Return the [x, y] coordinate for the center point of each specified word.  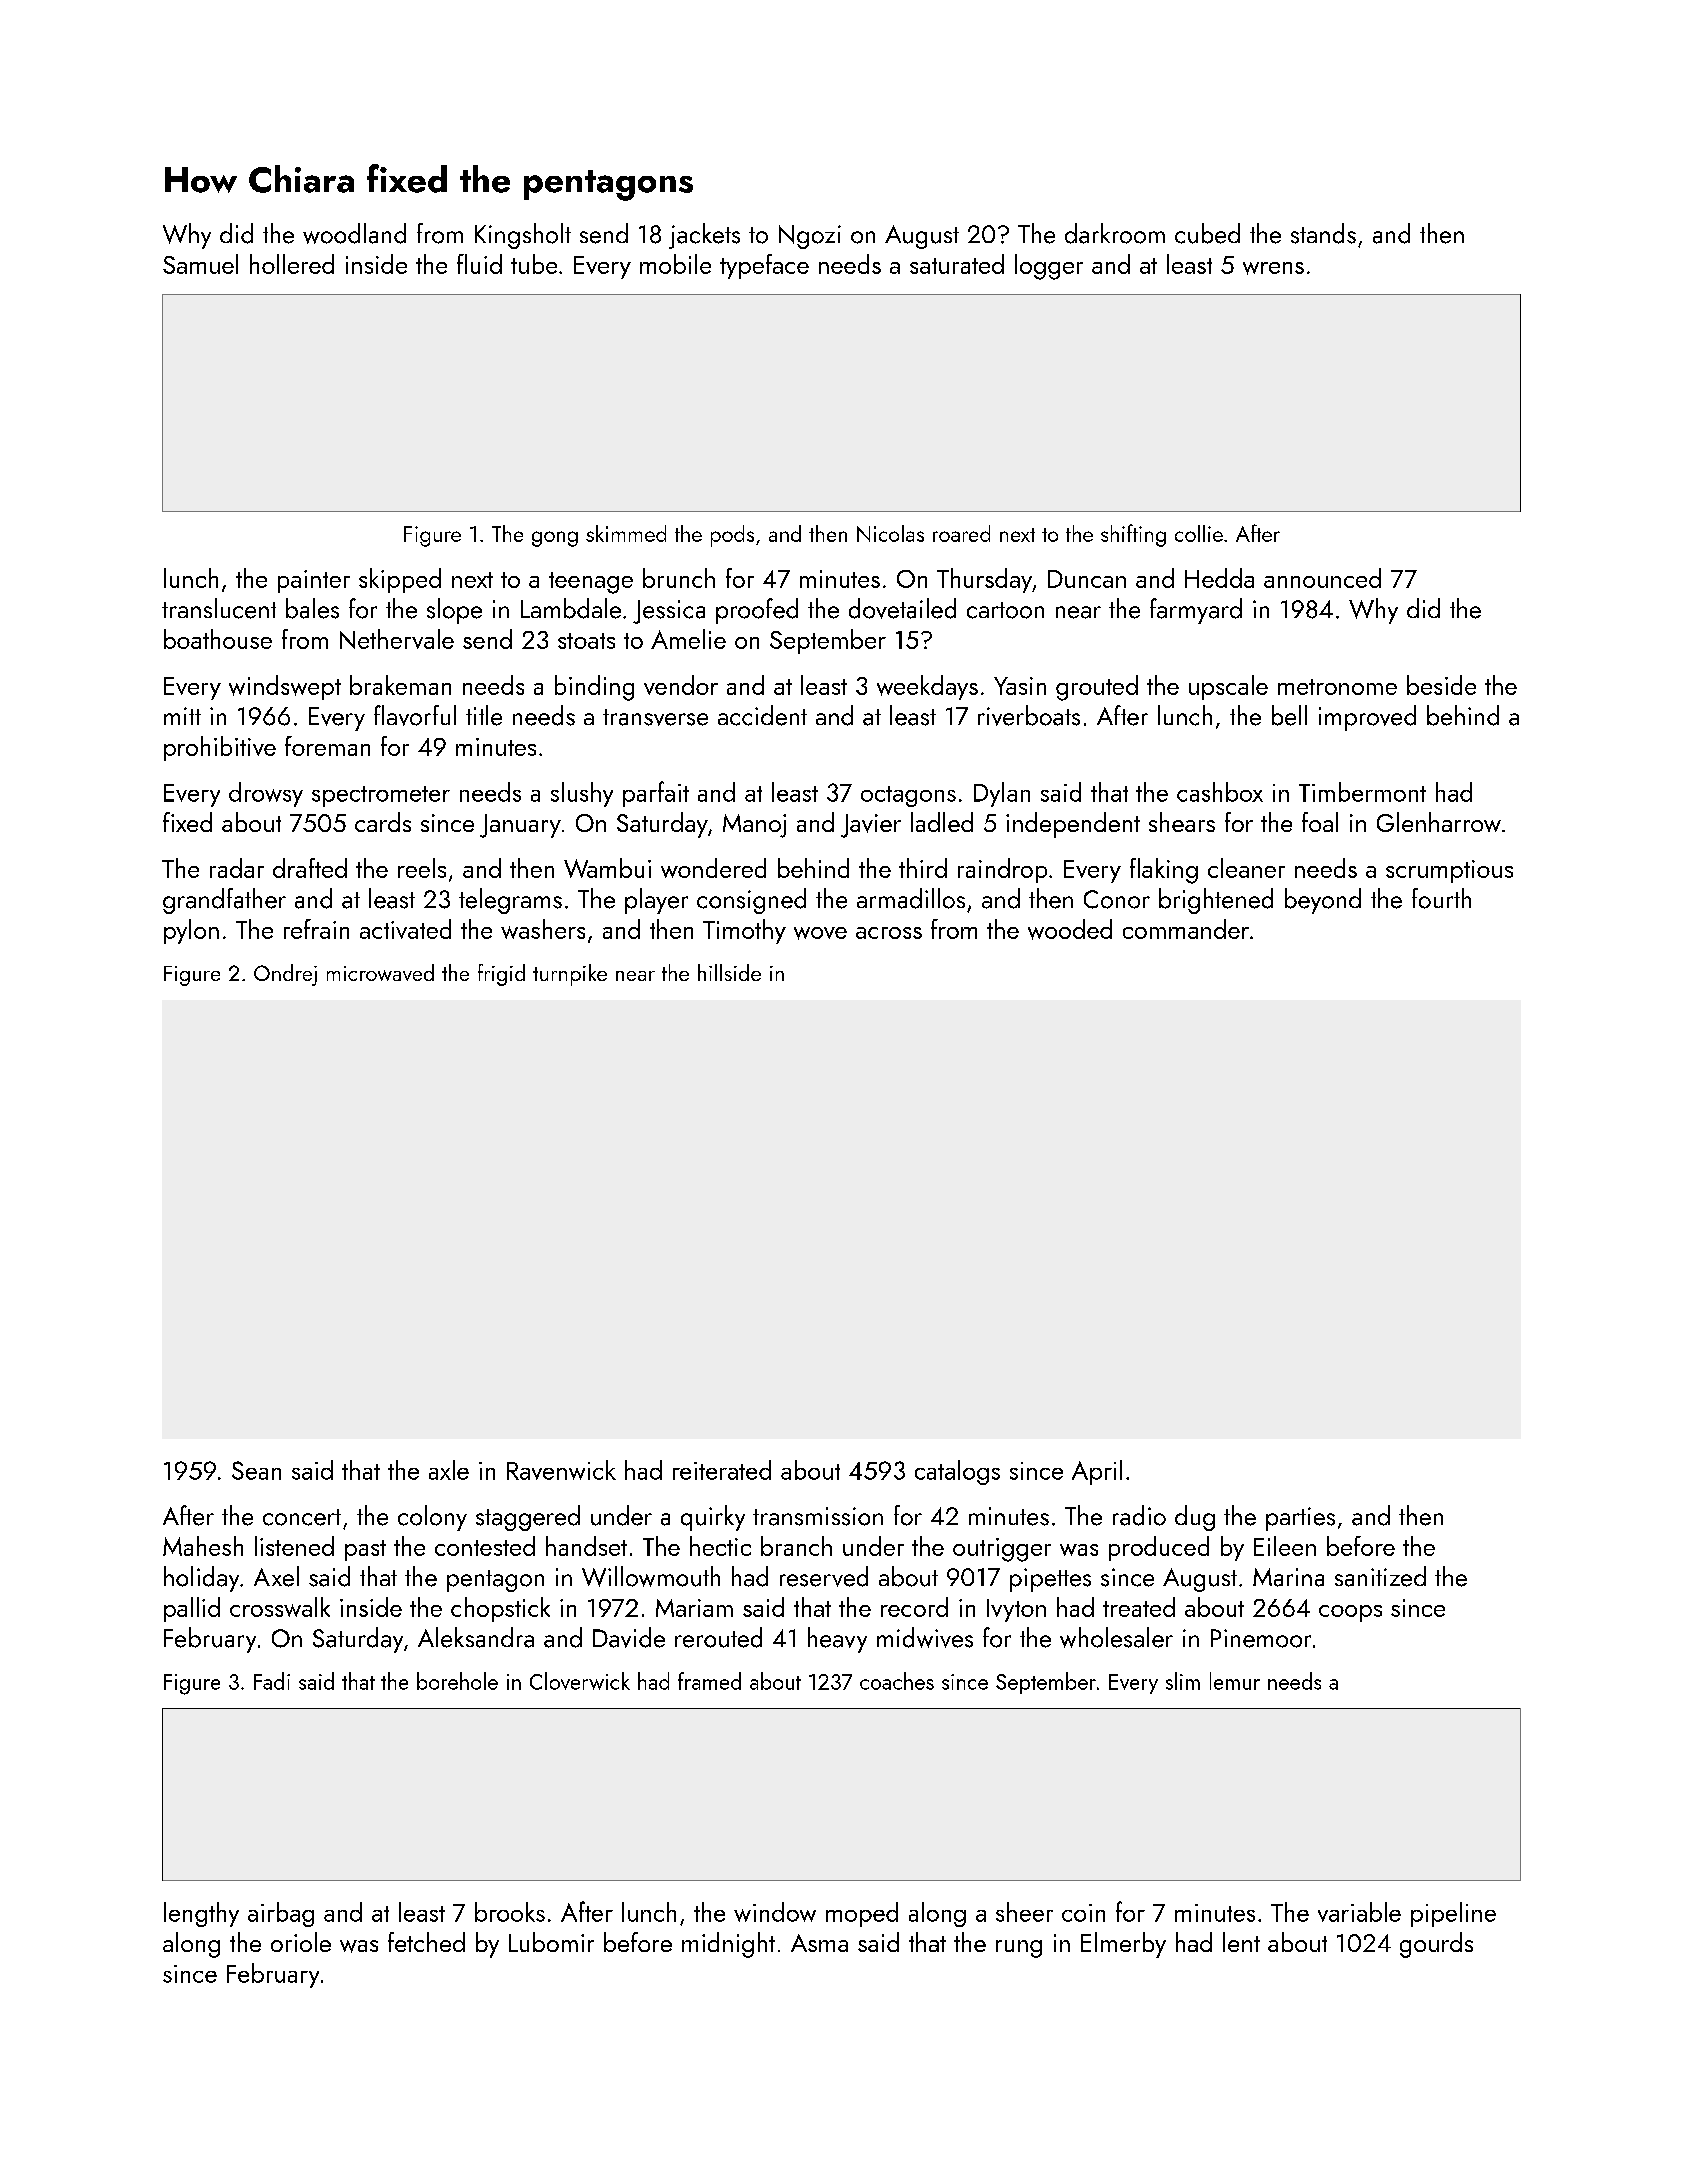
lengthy [201, 1914]
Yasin [1020, 686]
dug [1195, 1518]
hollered [292, 264]
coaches [897, 1681]
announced [1322, 578]
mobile [675, 264]
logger [1049, 267]
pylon [191, 931]
